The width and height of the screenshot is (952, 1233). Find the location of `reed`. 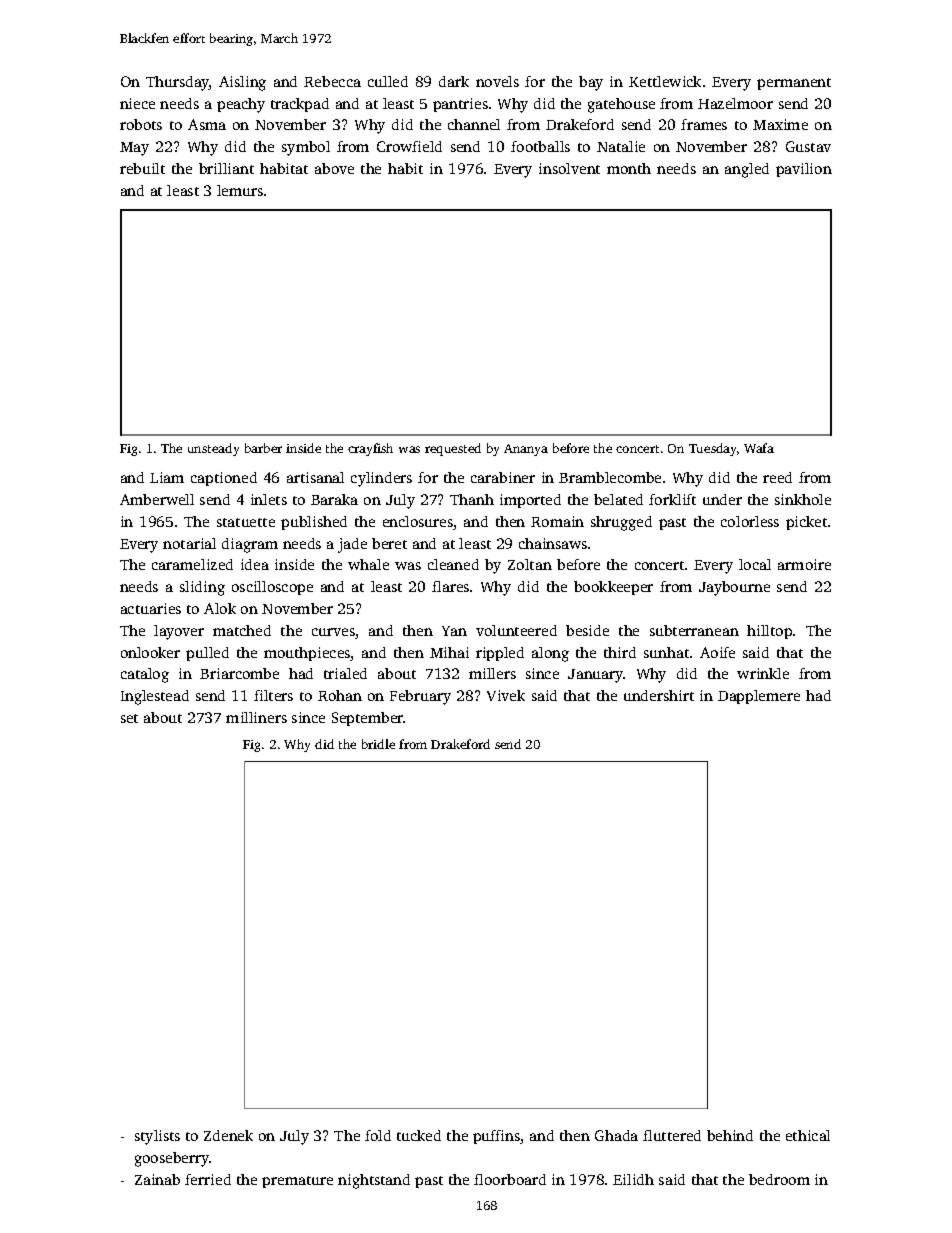

reed is located at coordinates (777, 477).
